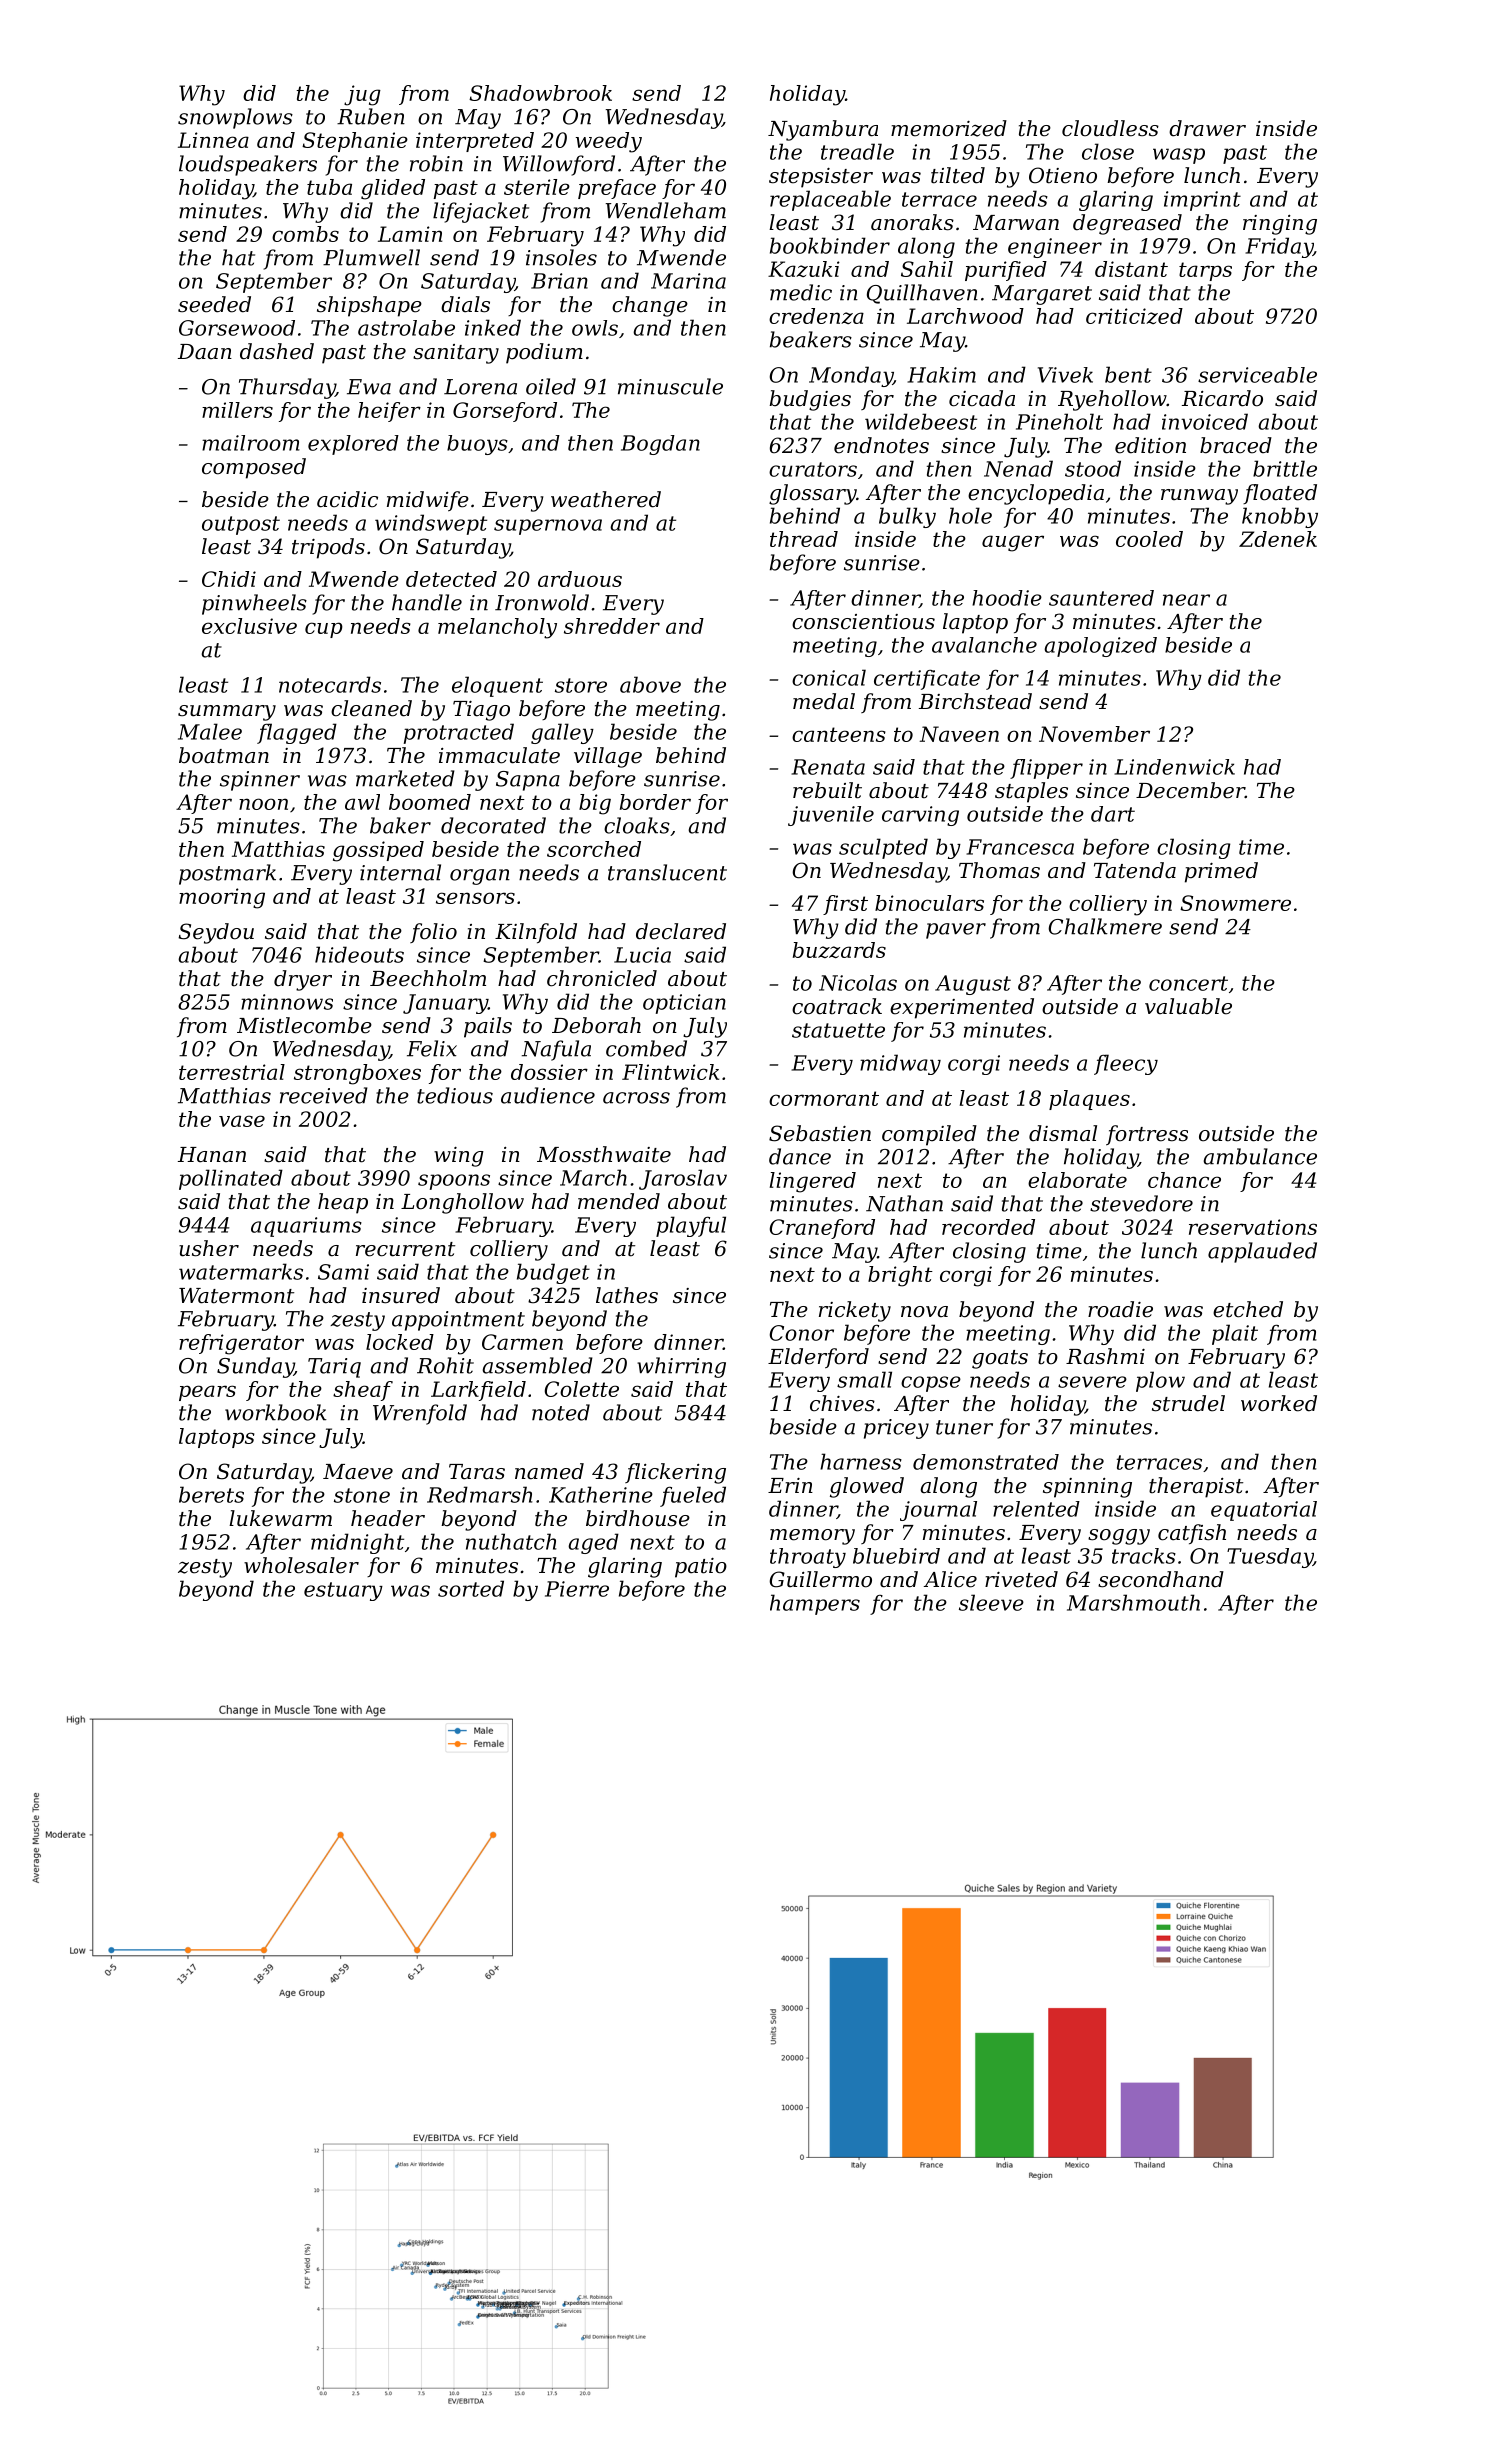 The width and height of the document is (1496, 2464). What do you see at coordinates (991, 1602) in the document?
I see `sleeve` at bounding box center [991, 1602].
